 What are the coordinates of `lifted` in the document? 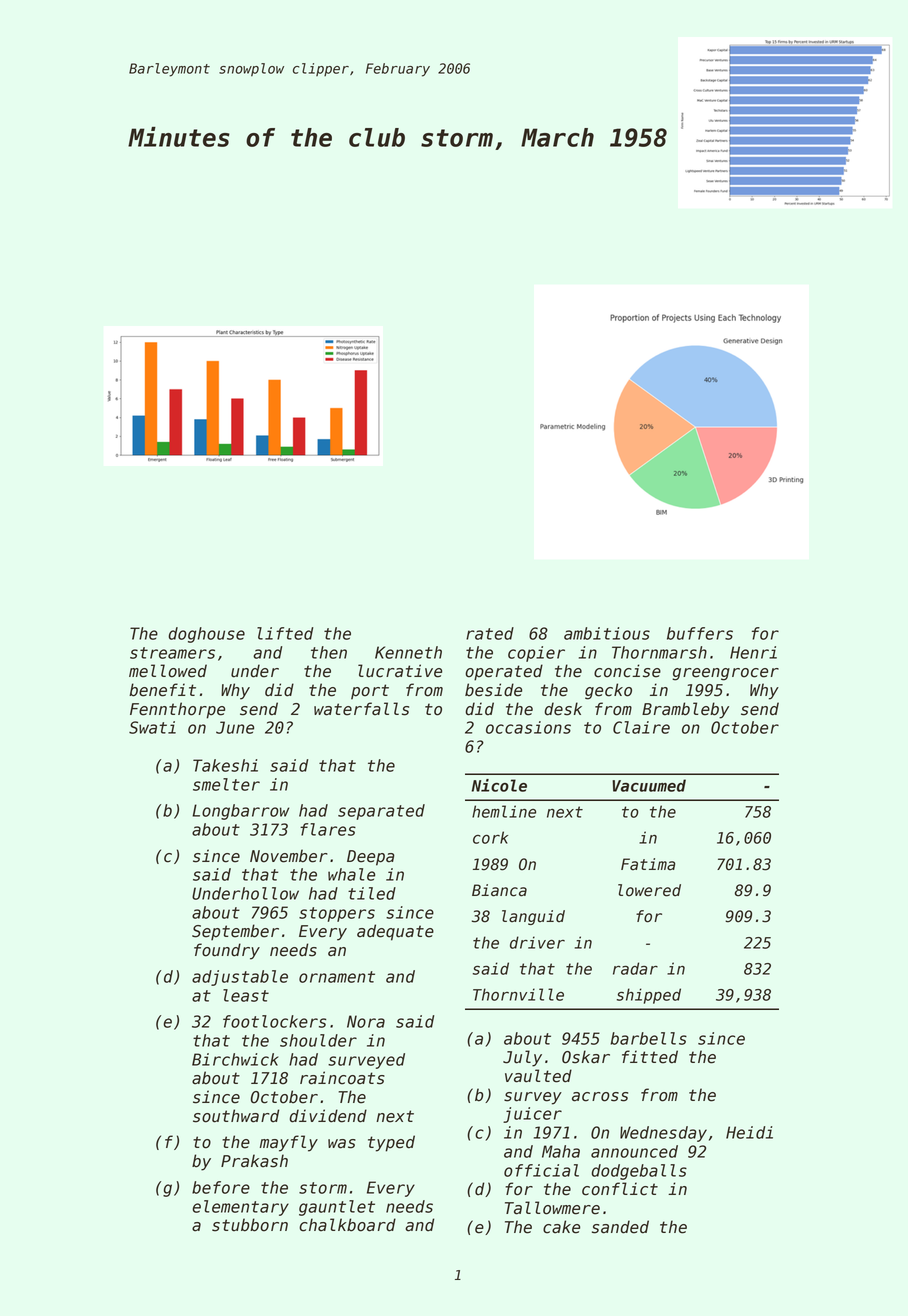 It's located at (285, 633).
